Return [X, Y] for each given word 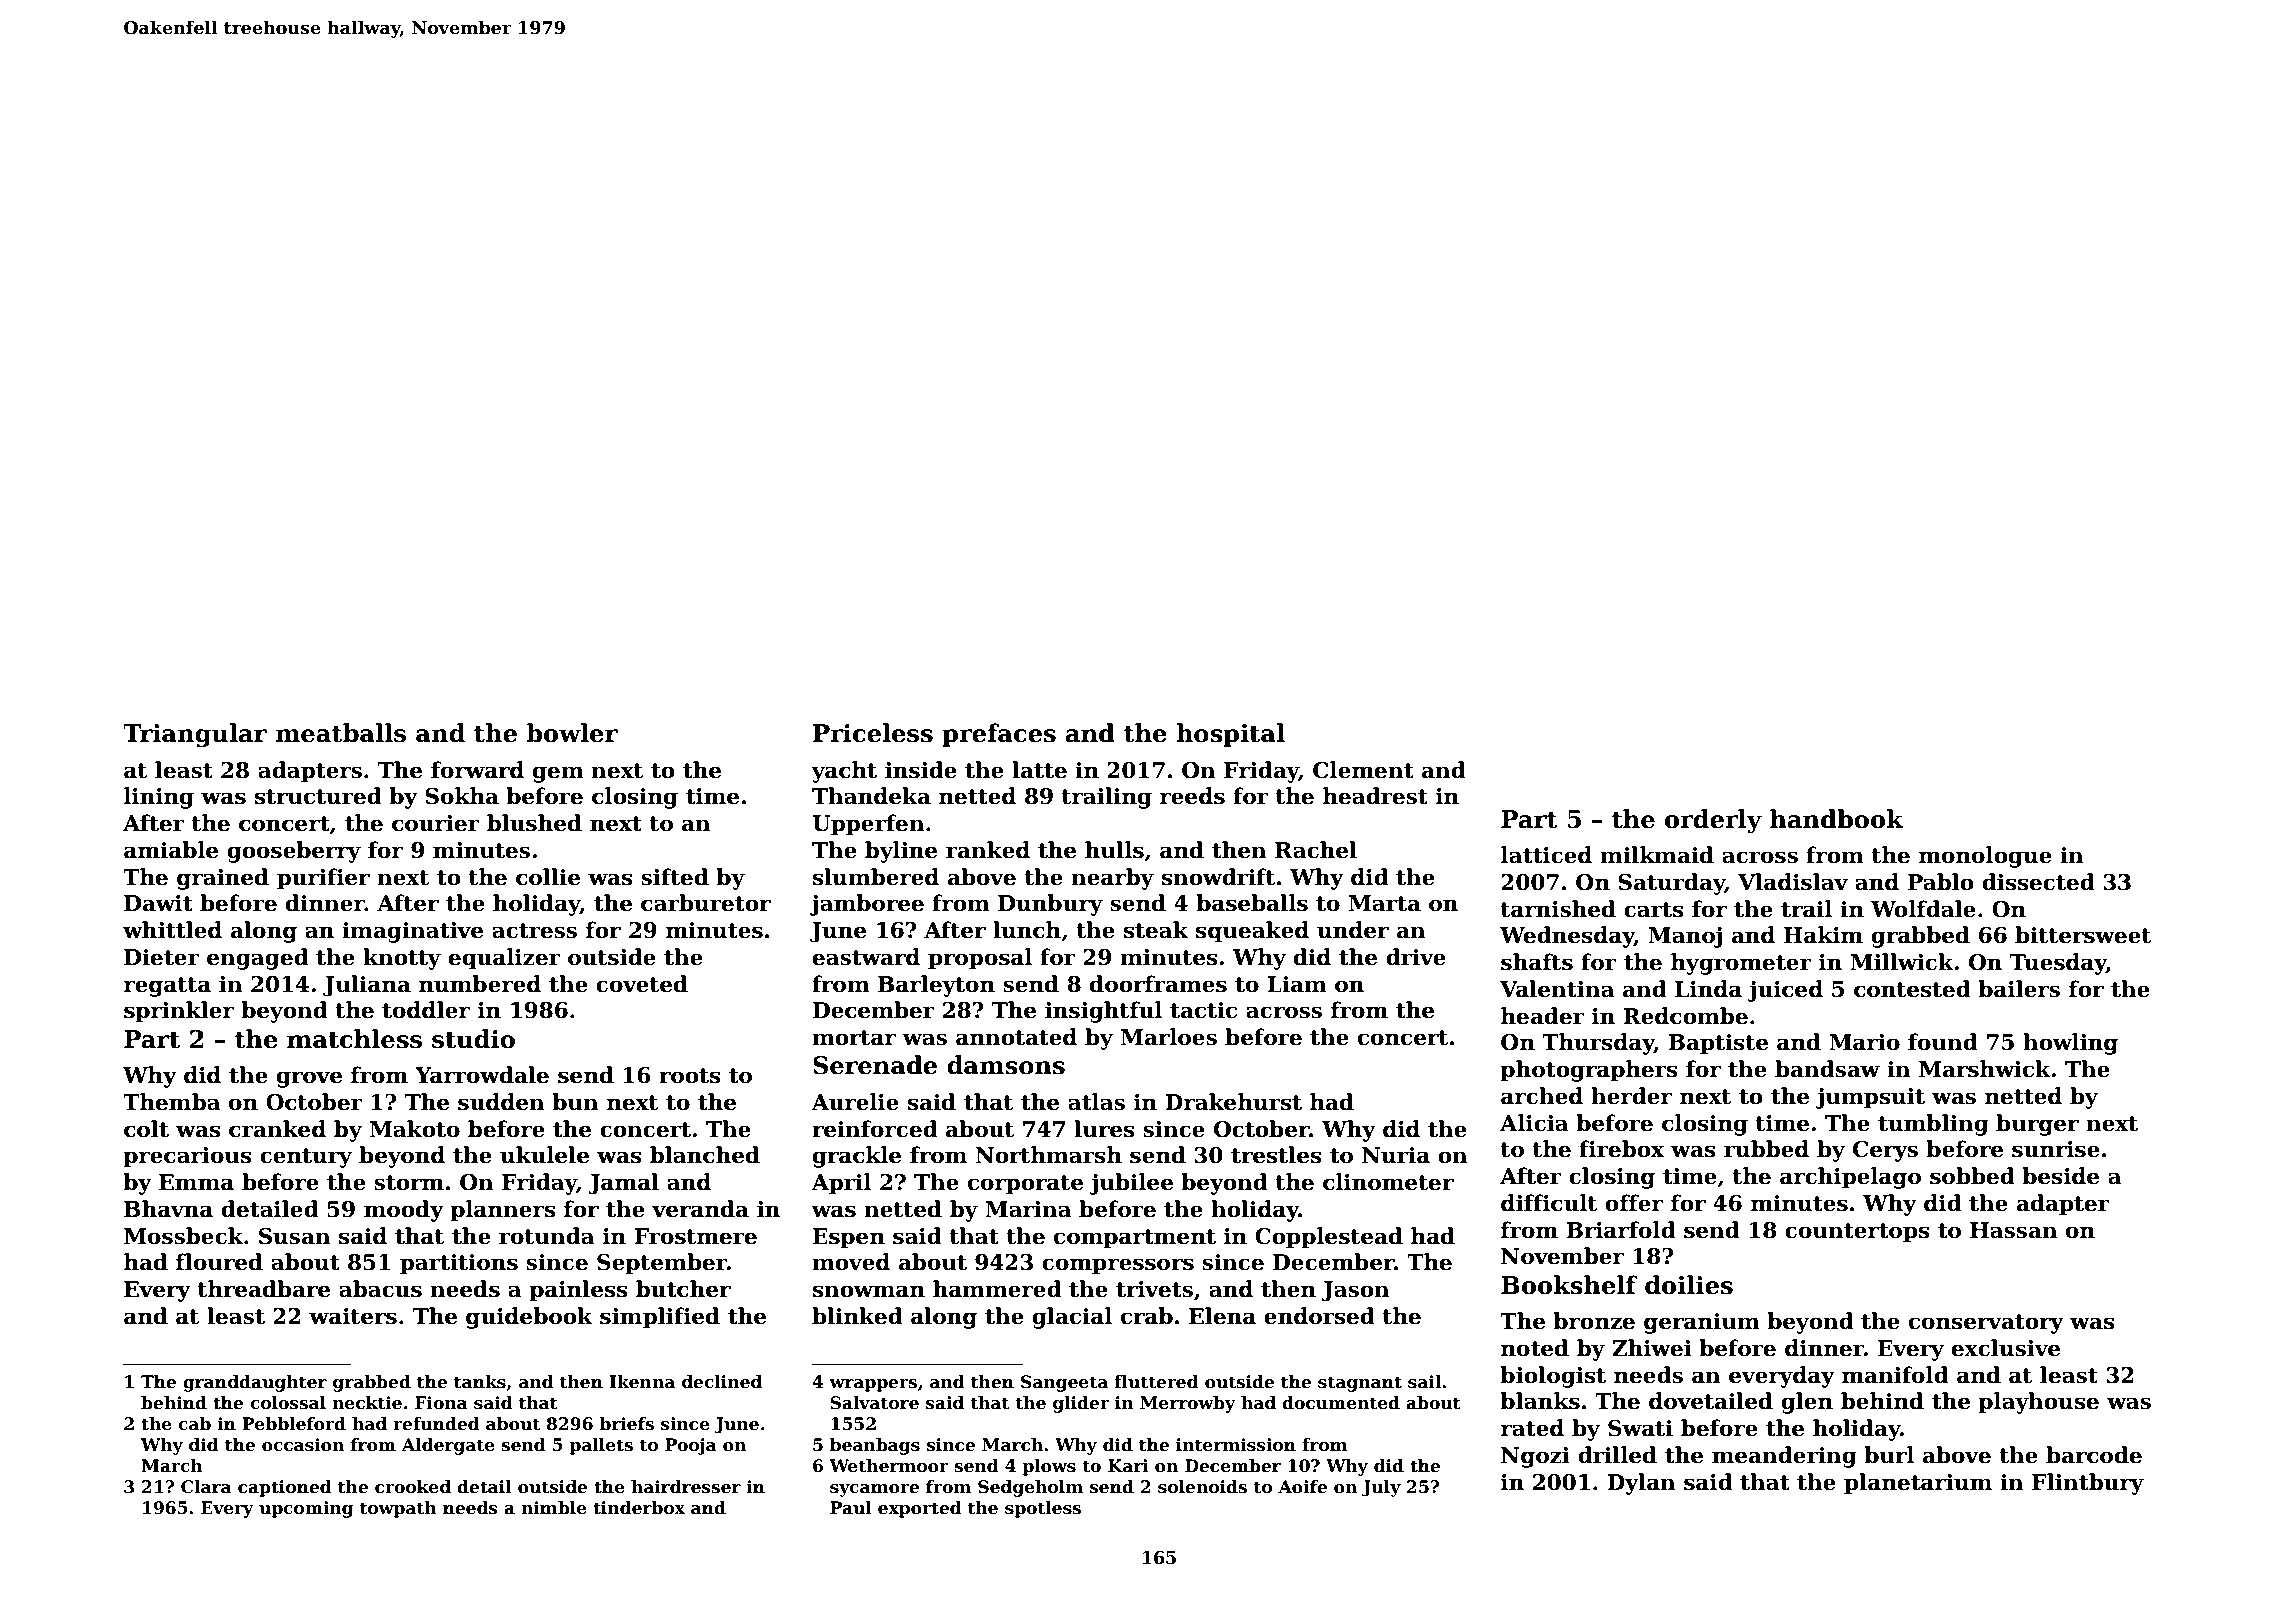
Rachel [1316, 850]
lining [159, 798]
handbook [1836, 819]
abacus [380, 1289]
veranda [700, 1209]
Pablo [1941, 882]
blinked [857, 1316]
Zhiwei [1652, 1348]
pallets [601, 1446]
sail [1424, 1382]
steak [1156, 930]
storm [409, 1183]
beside [2060, 1176]
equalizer [505, 959]
